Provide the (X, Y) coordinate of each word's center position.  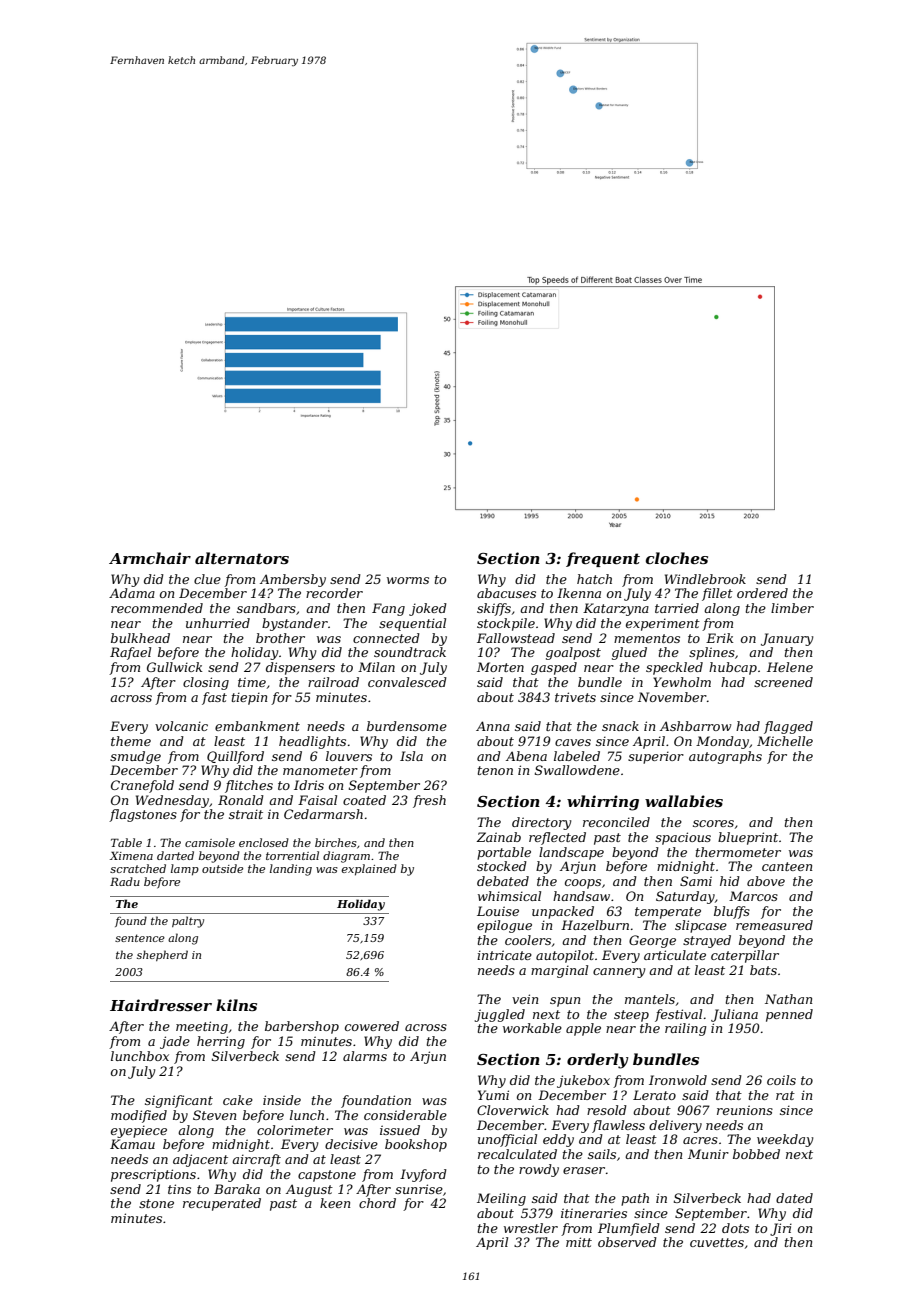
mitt (579, 1242)
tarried (677, 608)
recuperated (222, 1204)
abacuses (506, 593)
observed (627, 1242)
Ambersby (293, 580)
